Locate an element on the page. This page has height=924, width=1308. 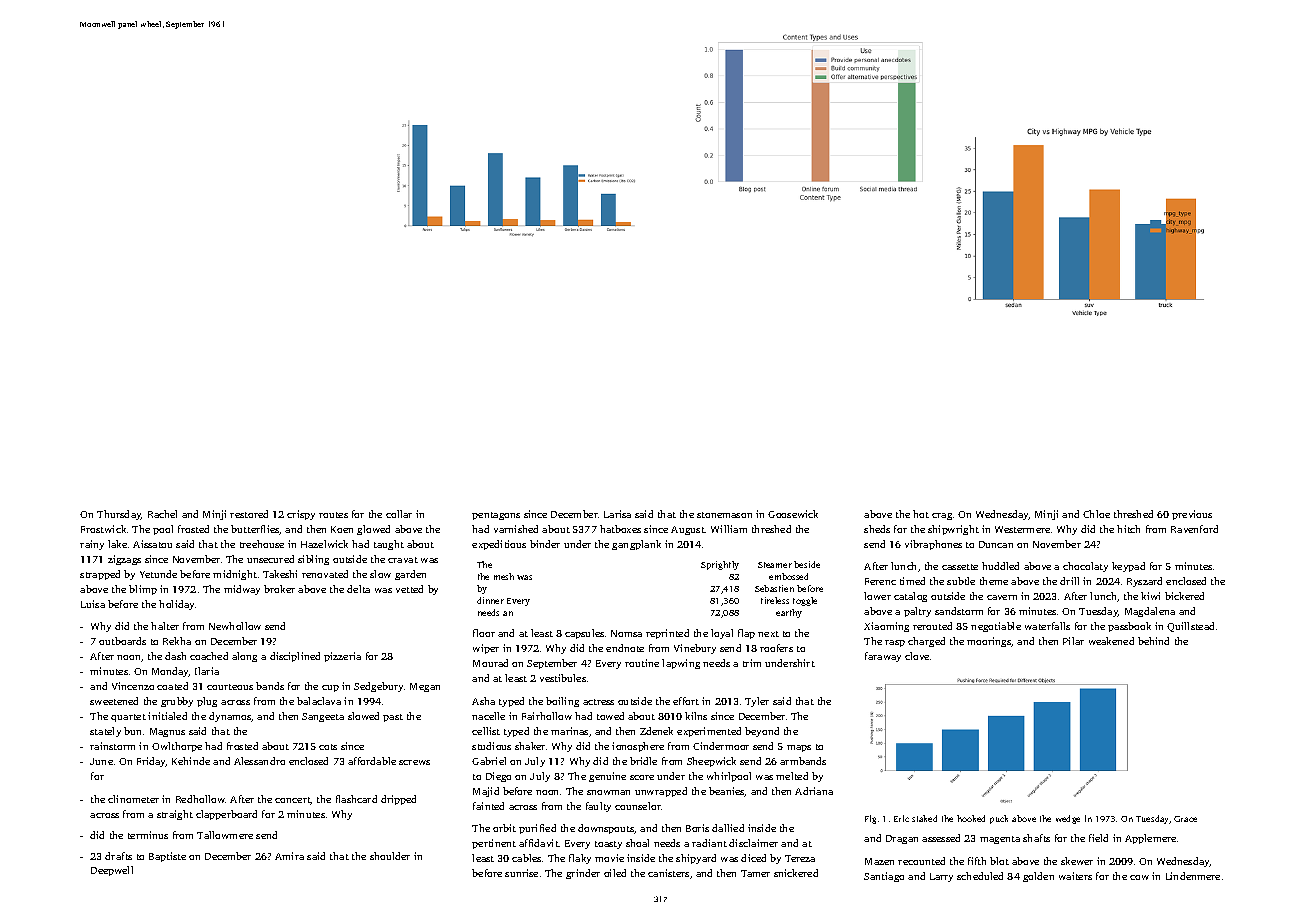
beyond is located at coordinates (762, 732).
